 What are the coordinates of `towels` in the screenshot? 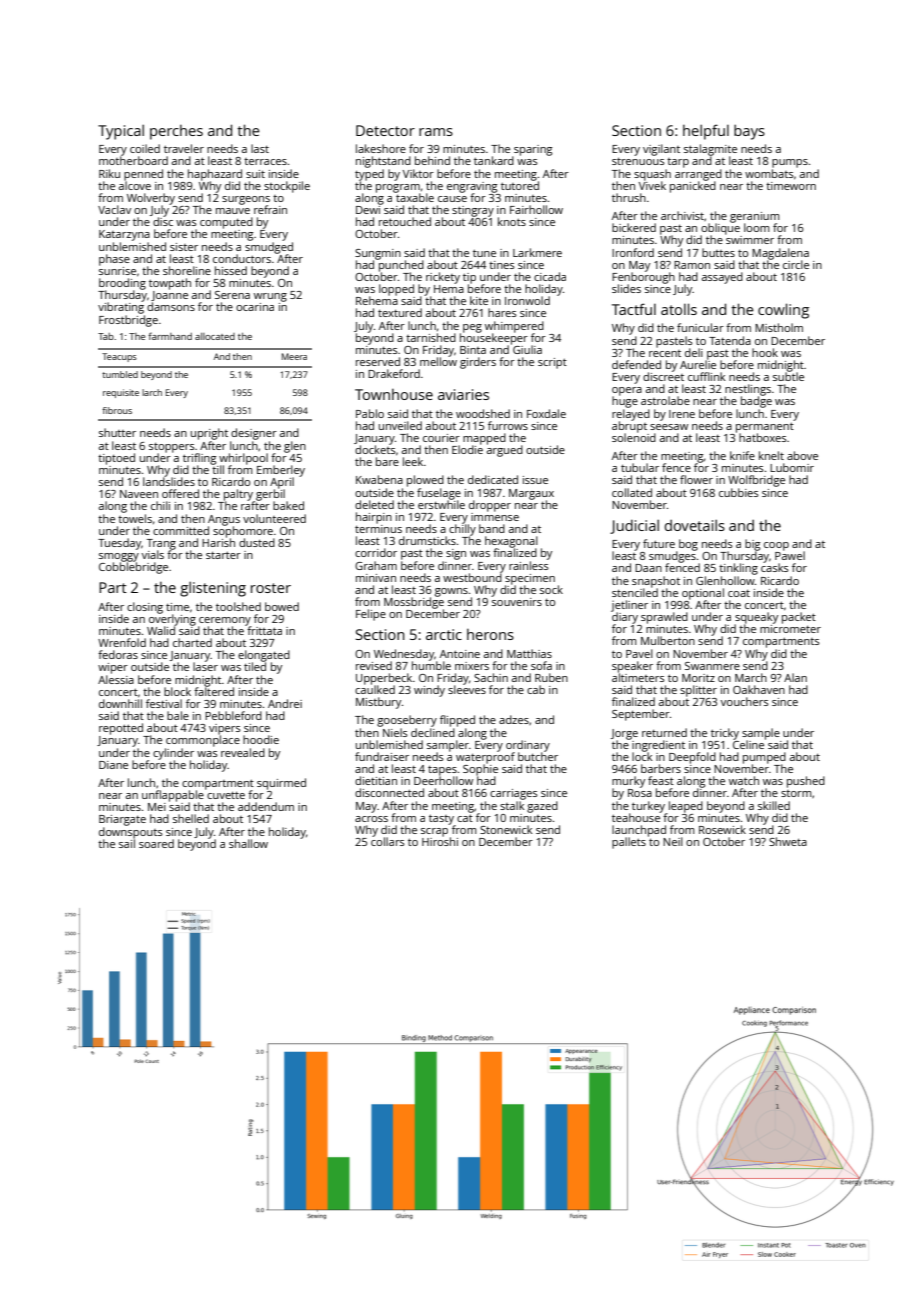 It's located at (135, 518).
